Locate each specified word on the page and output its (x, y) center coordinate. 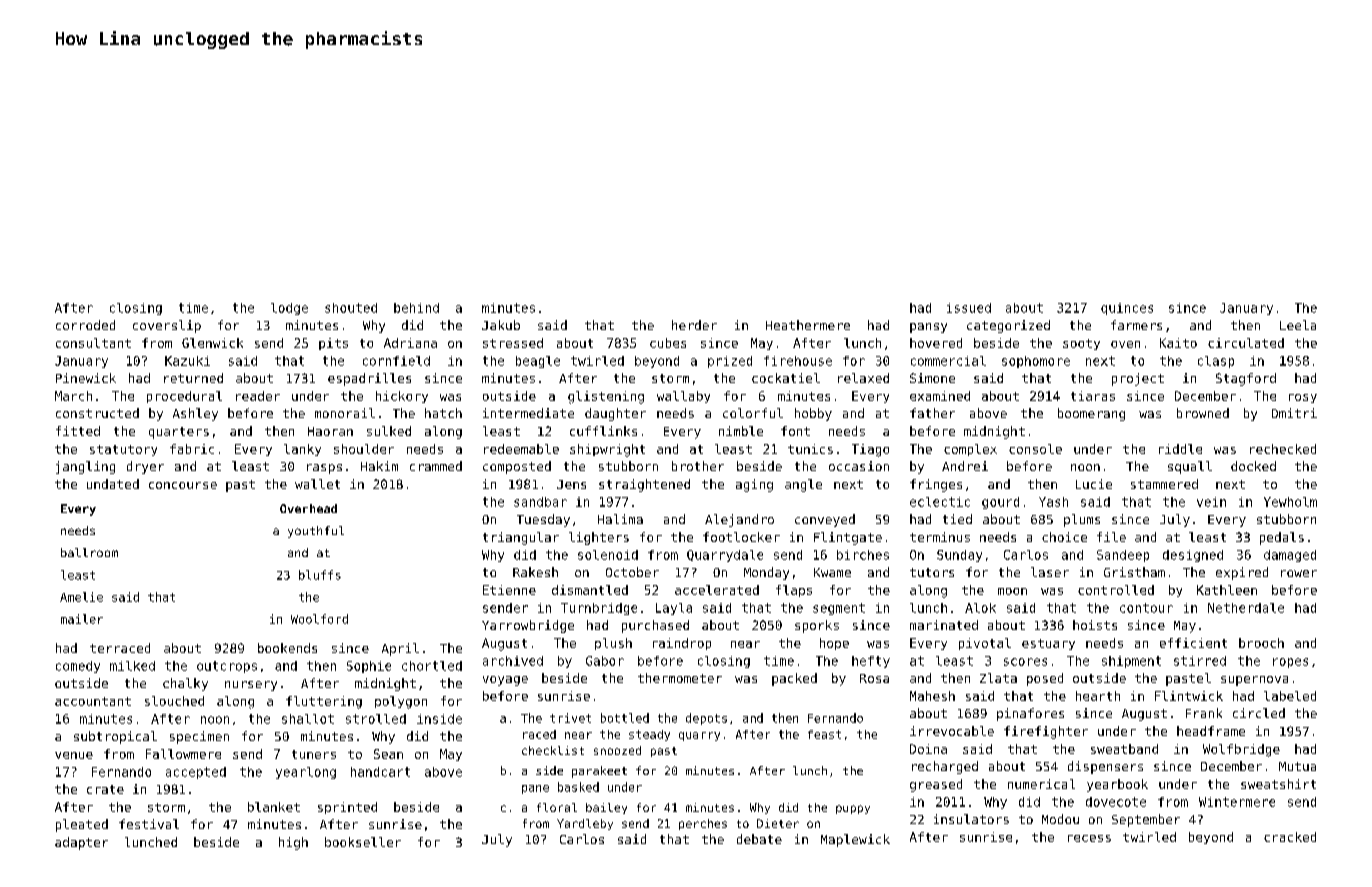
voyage (505, 681)
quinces (1127, 309)
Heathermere (808, 325)
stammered (1164, 484)
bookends (287, 648)
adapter (81, 843)
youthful (316, 532)
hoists (1095, 625)
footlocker (741, 537)
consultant (93, 343)
